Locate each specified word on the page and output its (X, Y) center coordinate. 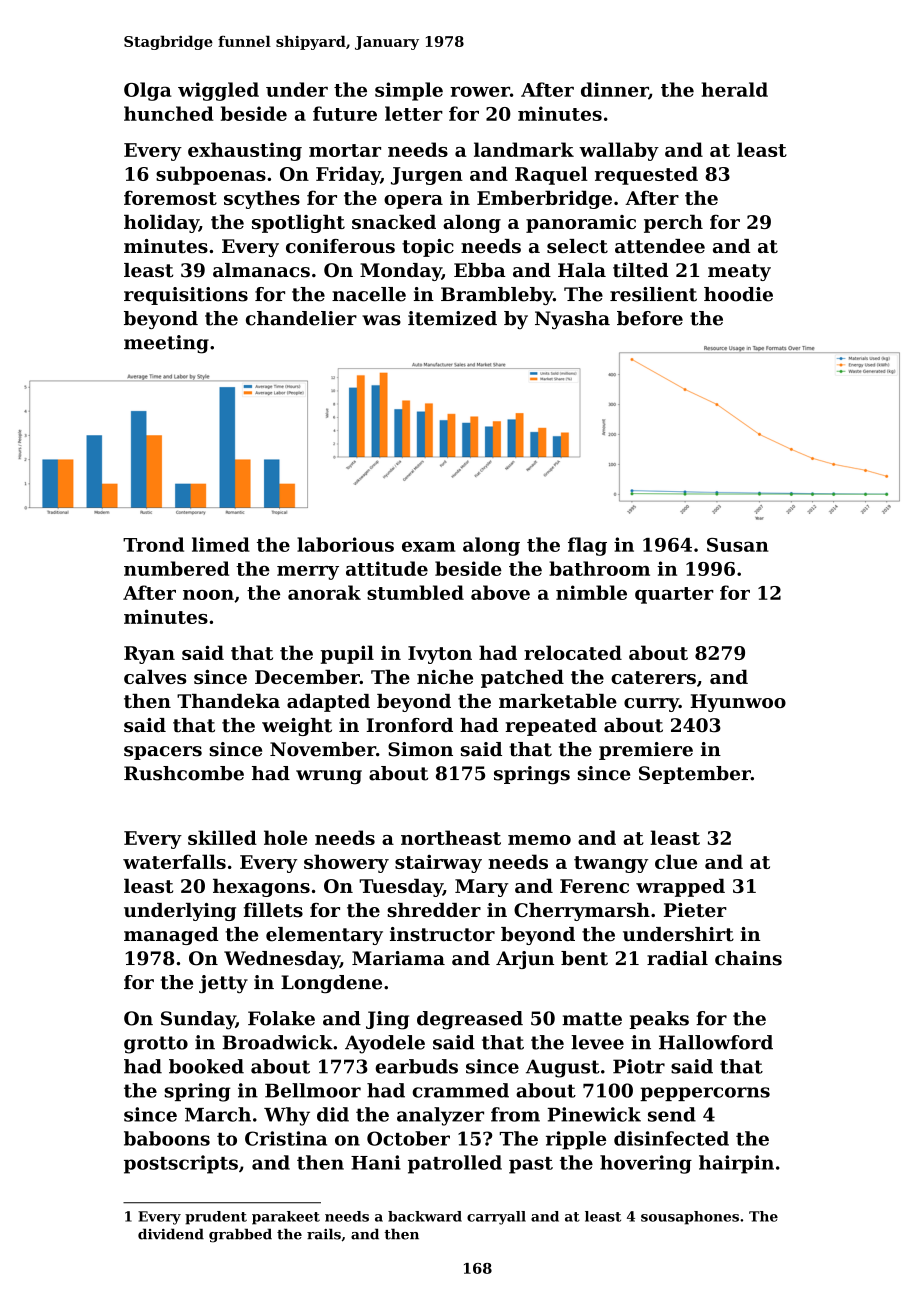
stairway (438, 863)
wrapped (680, 887)
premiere (646, 751)
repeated (551, 727)
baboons (167, 1138)
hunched (169, 113)
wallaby (619, 151)
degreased (470, 1020)
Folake (281, 1018)
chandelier (301, 318)
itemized (452, 318)
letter (414, 113)
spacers (163, 753)
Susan (738, 545)
